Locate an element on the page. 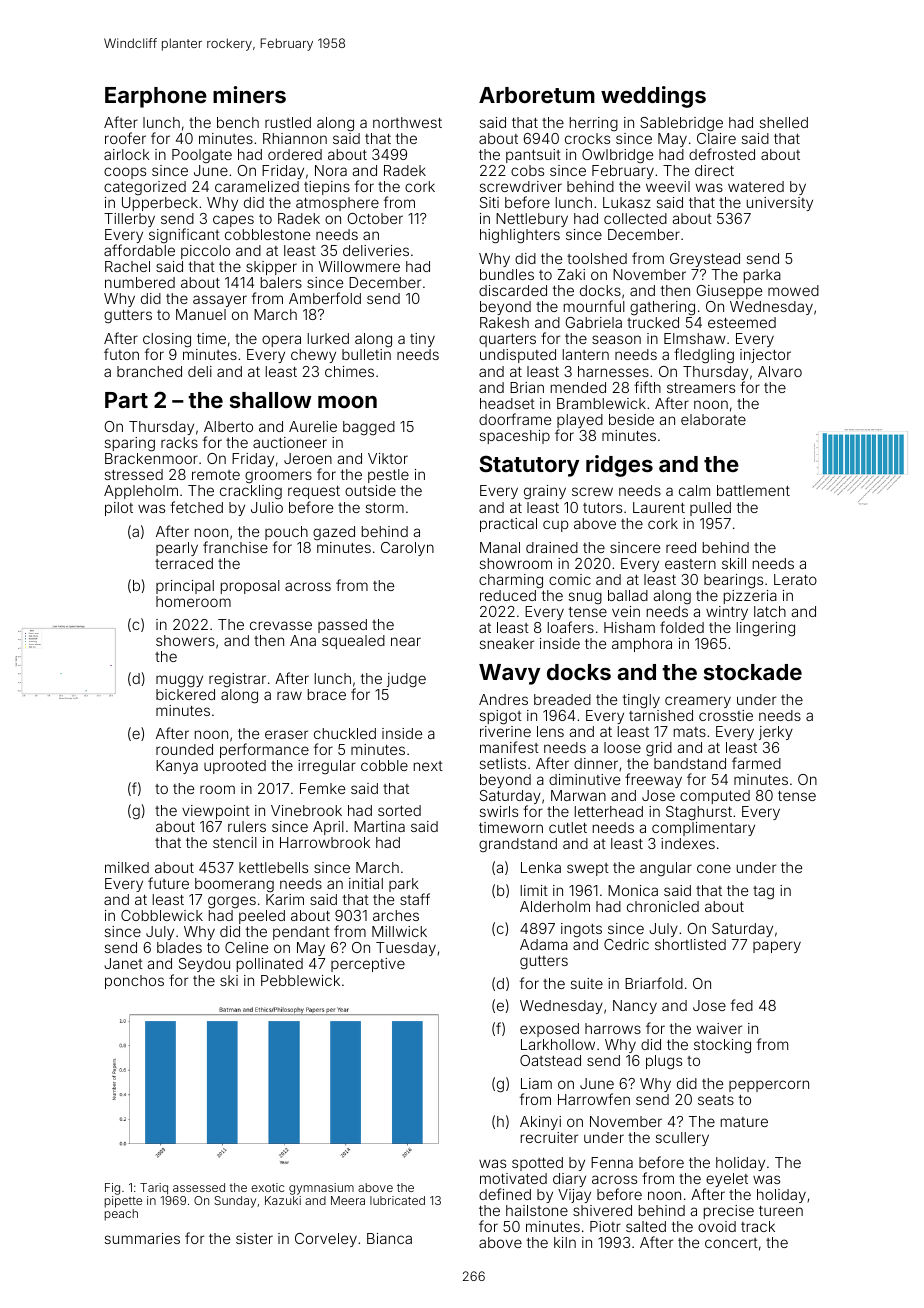  lingering is located at coordinates (766, 629).
